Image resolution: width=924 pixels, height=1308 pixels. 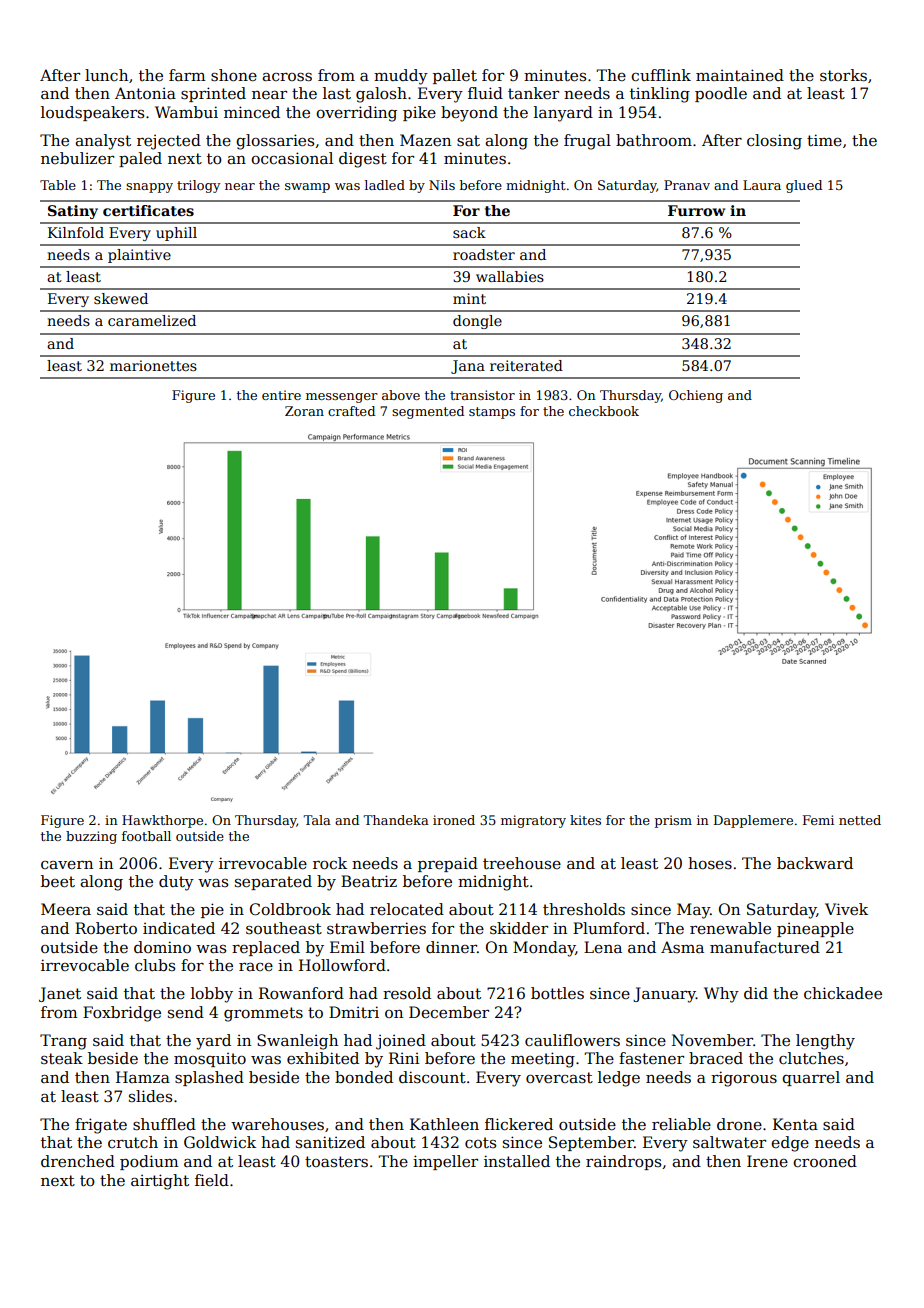 What do you see at coordinates (825, 1161) in the document?
I see `crooned` at bounding box center [825, 1161].
